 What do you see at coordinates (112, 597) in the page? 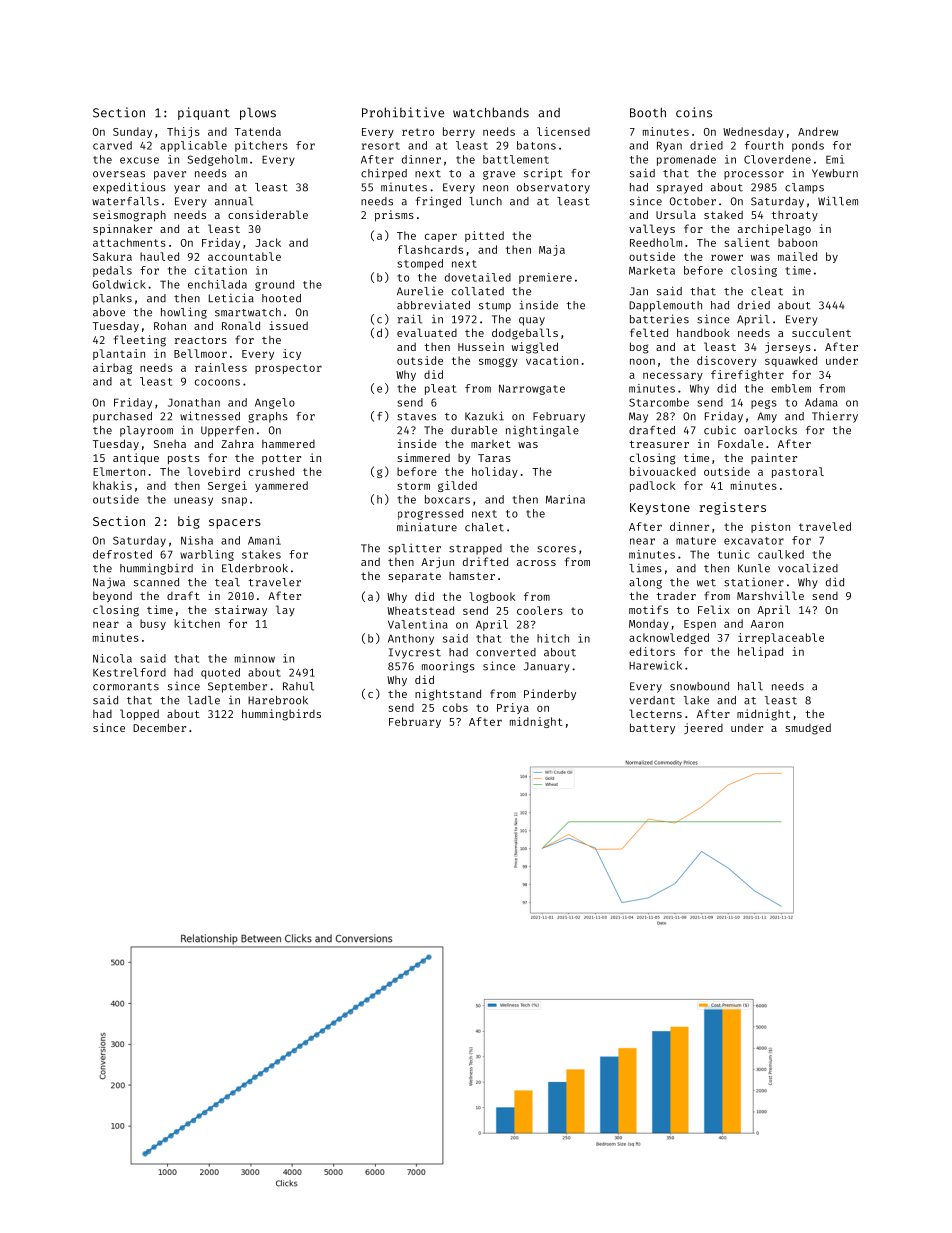
I see `beyond` at bounding box center [112, 597].
